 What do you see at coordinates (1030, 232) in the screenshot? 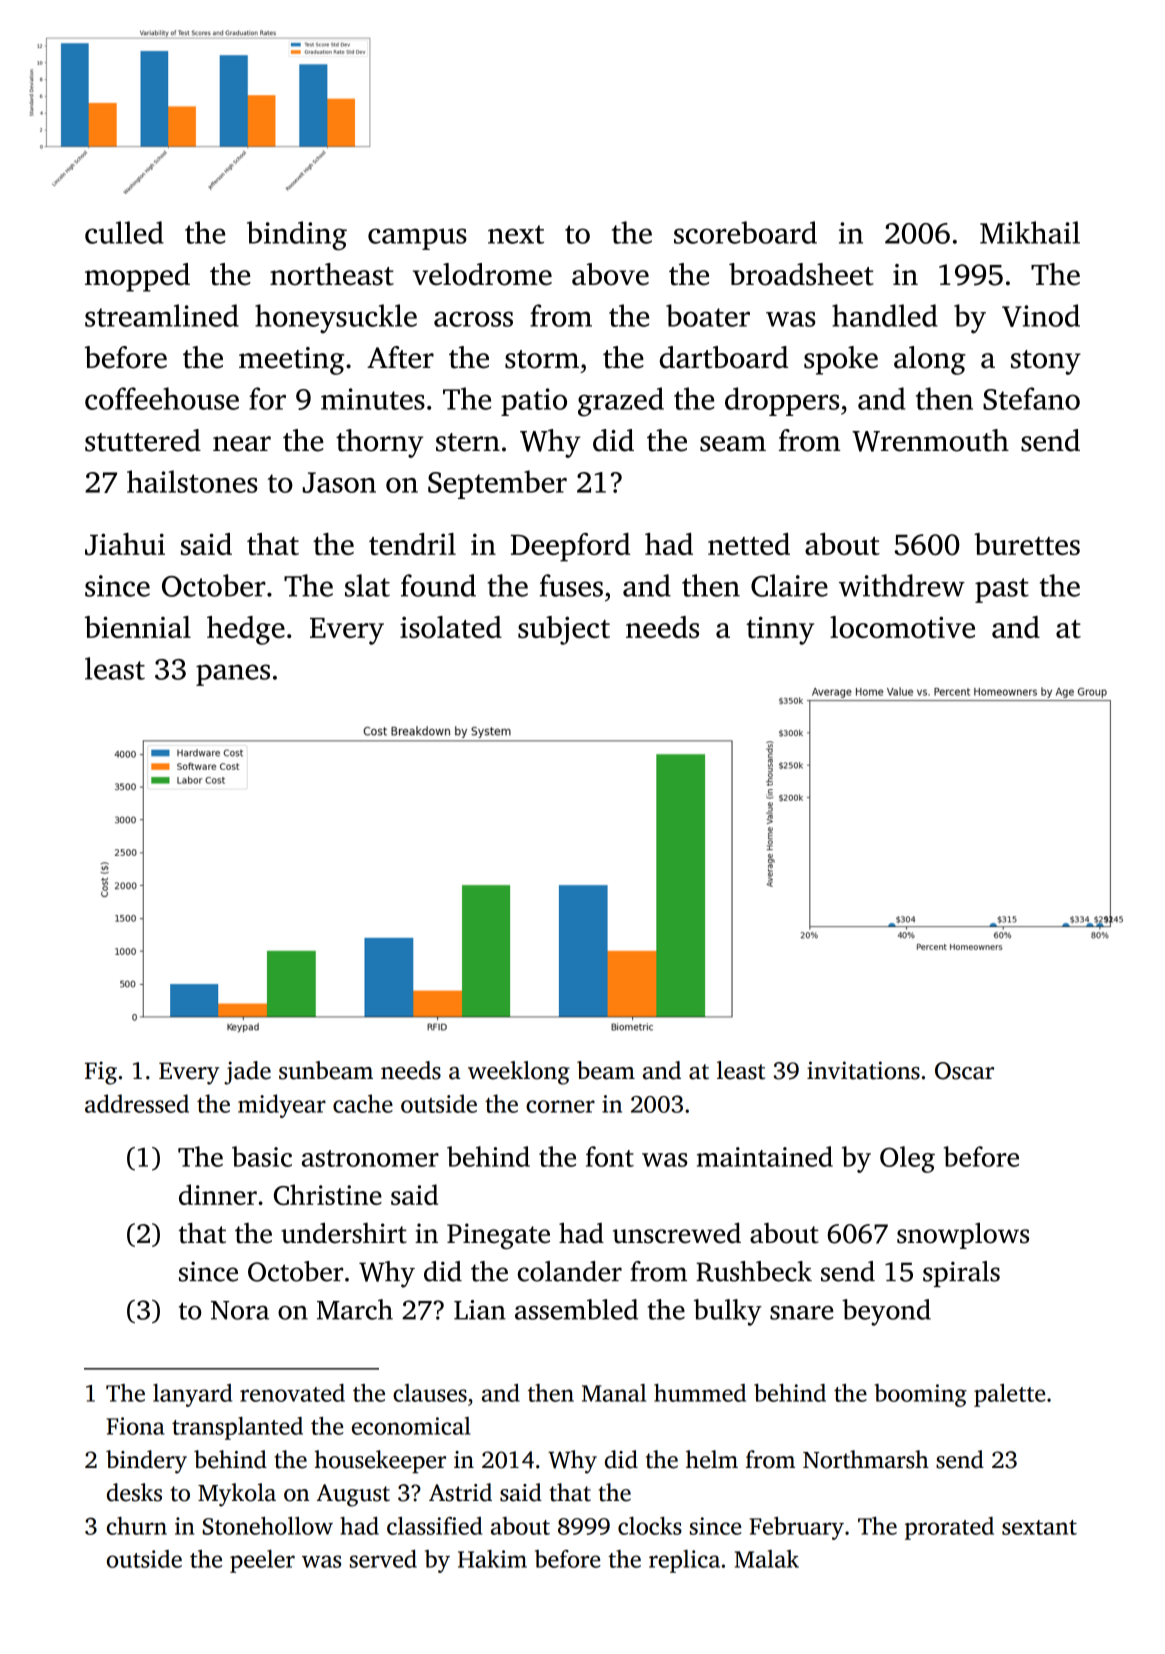
I see `Mikhail` at bounding box center [1030, 232].
